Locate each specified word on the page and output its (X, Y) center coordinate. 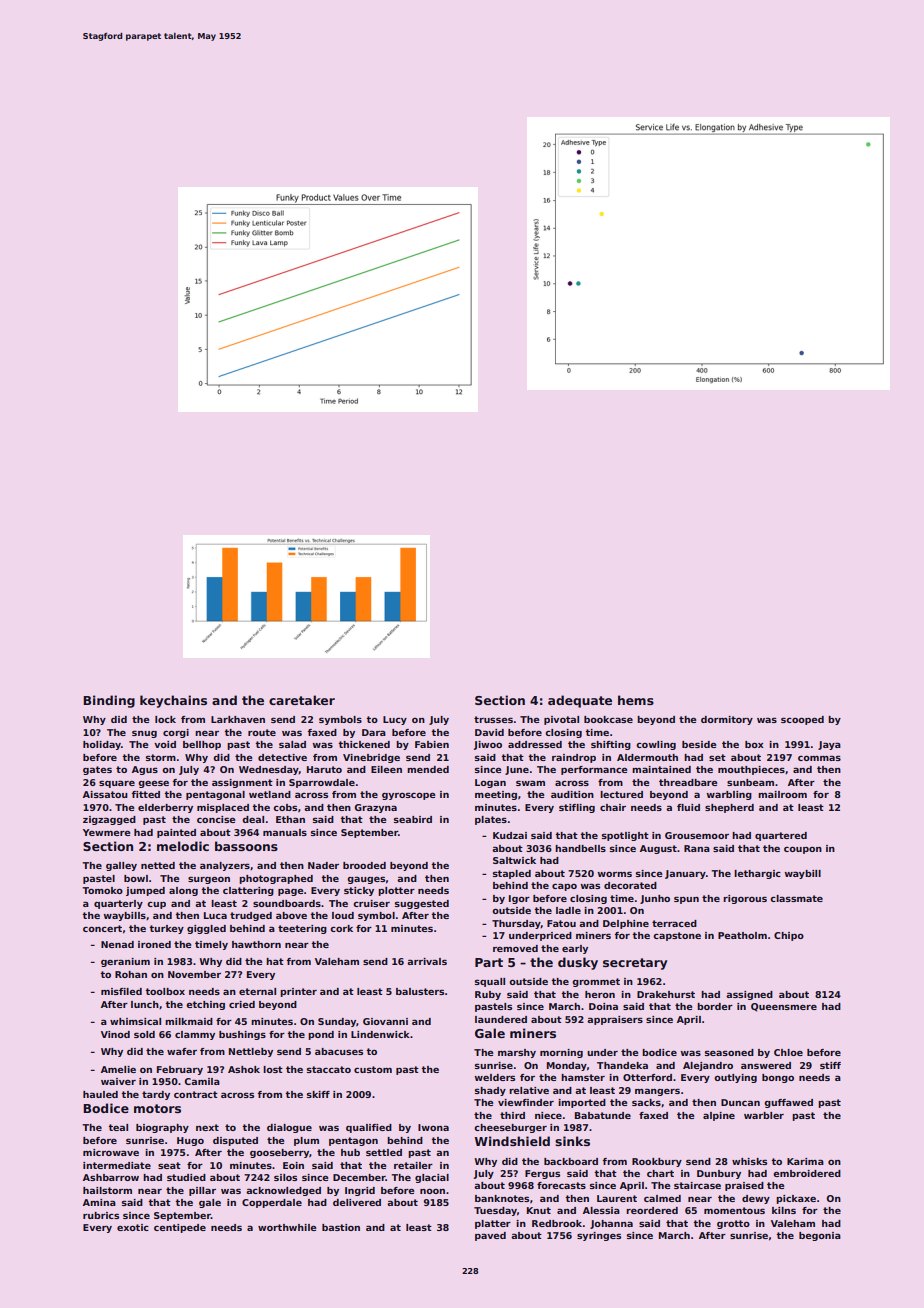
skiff (318, 1094)
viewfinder (526, 1102)
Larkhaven (238, 719)
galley (121, 866)
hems (636, 700)
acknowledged (283, 1191)
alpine (719, 1116)
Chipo (789, 936)
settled (384, 1152)
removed (515, 948)
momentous (734, 1210)
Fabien (432, 744)
